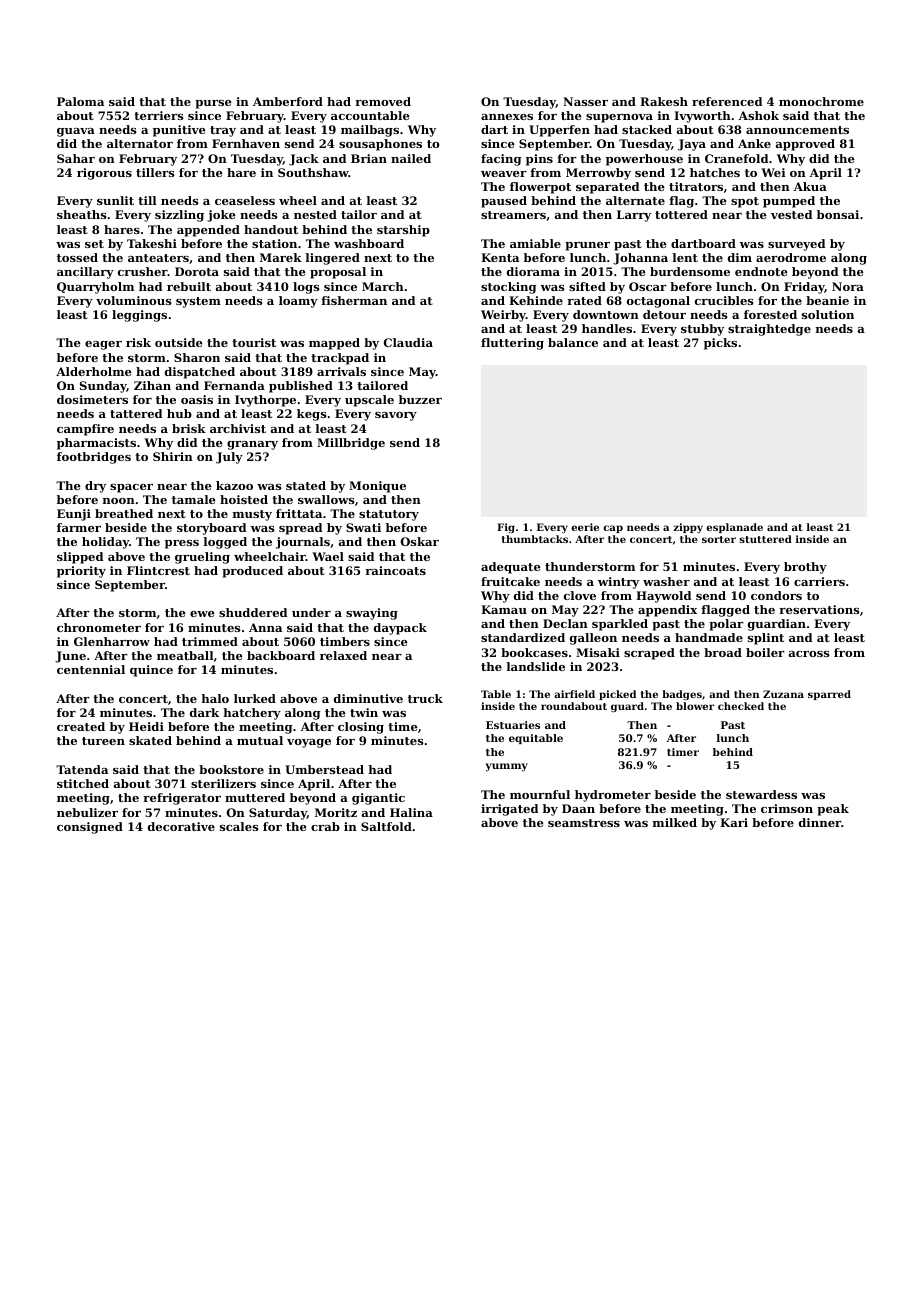 This screenshot has width=924, height=1308. I want to click on anteaters, so click(158, 258).
